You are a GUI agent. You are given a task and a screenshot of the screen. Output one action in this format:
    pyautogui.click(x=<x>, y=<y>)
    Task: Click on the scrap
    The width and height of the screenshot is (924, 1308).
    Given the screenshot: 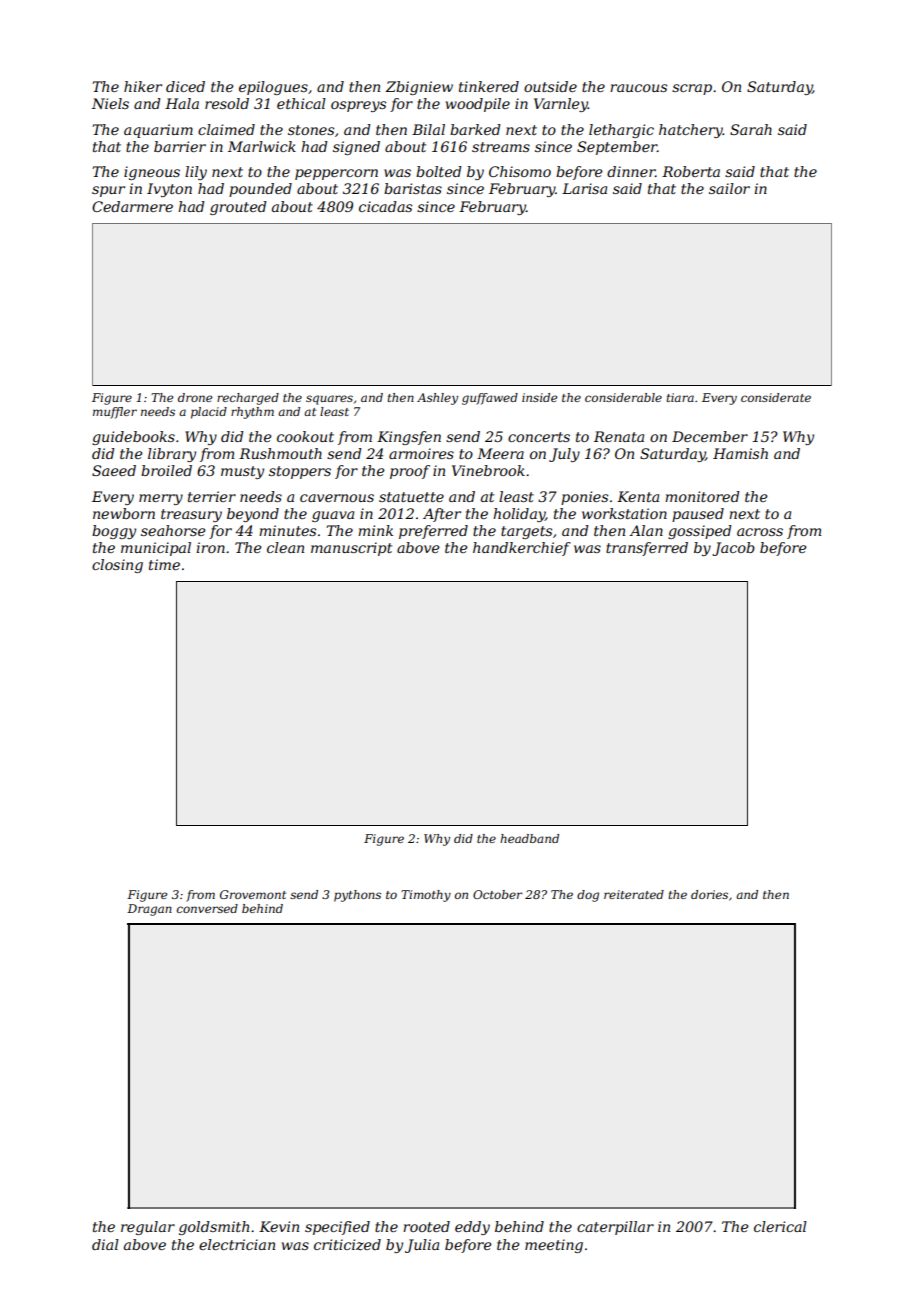 What is the action you would take?
    pyautogui.click(x=692, y=89)
